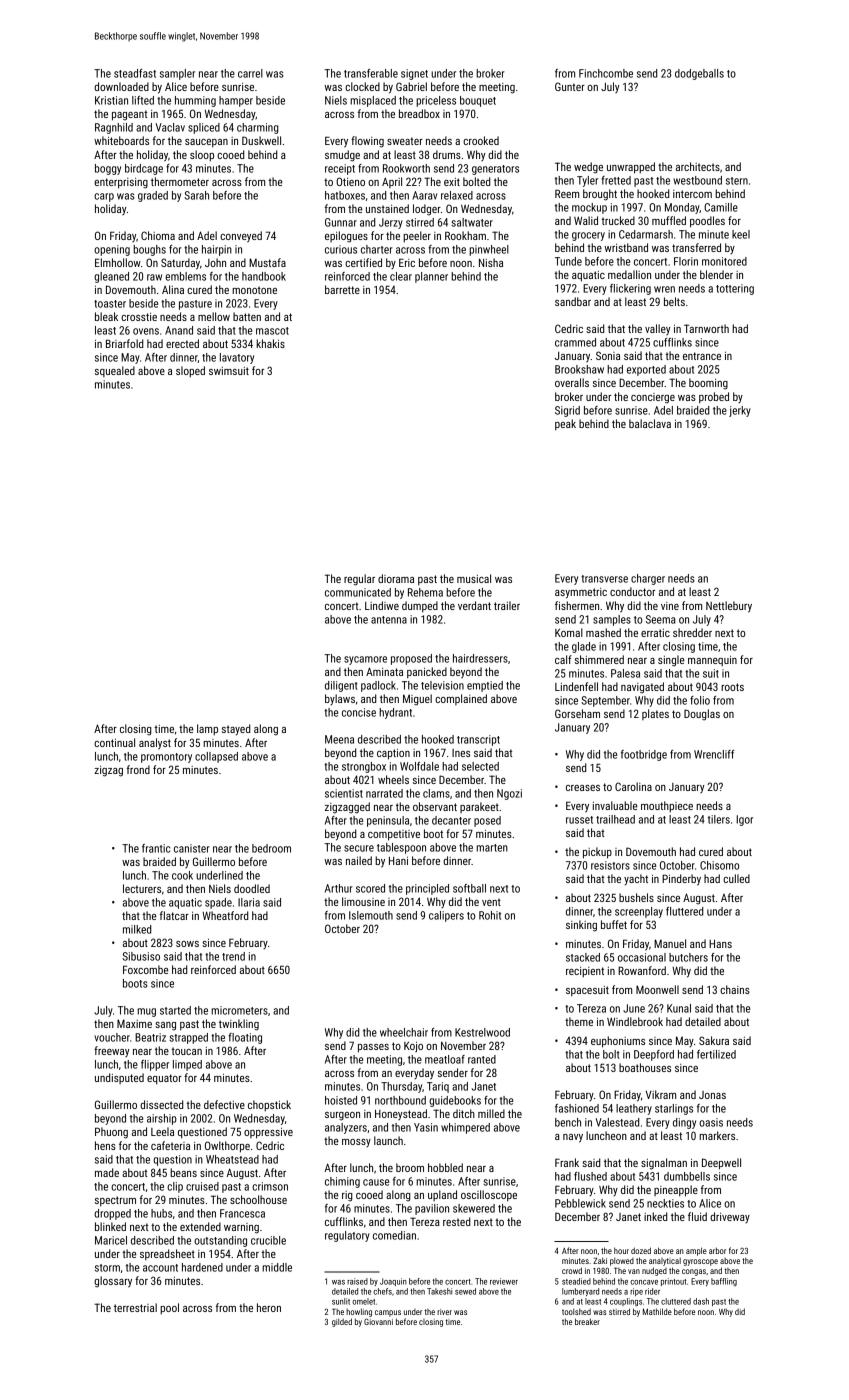  Describe the element at coordinates (175, 1010) in the page. I see `started` at that location.
